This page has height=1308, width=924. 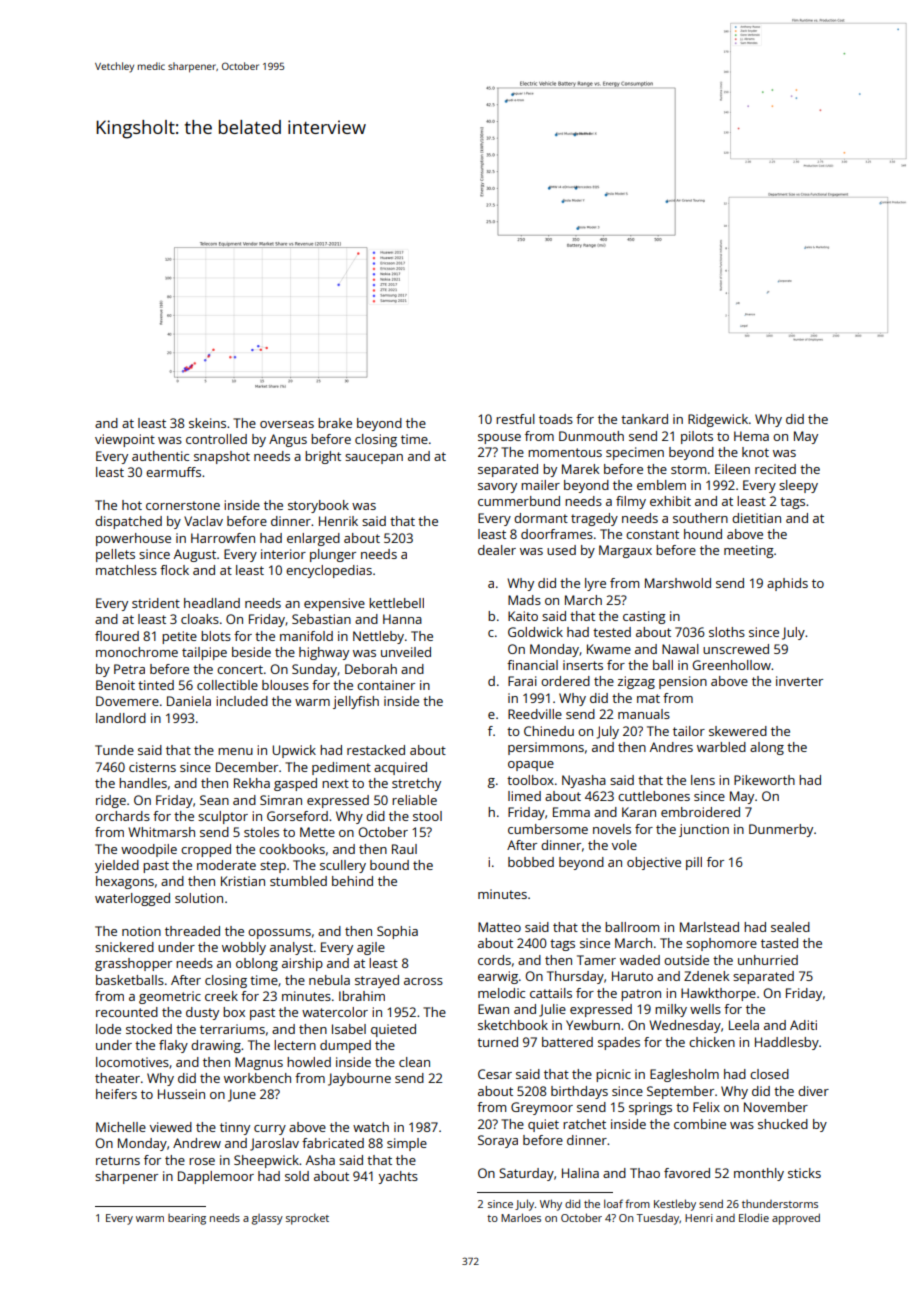 What do you see at coordinates (531, 862) in the page?
I see `bobbed` at bounding box center [531, 862].
